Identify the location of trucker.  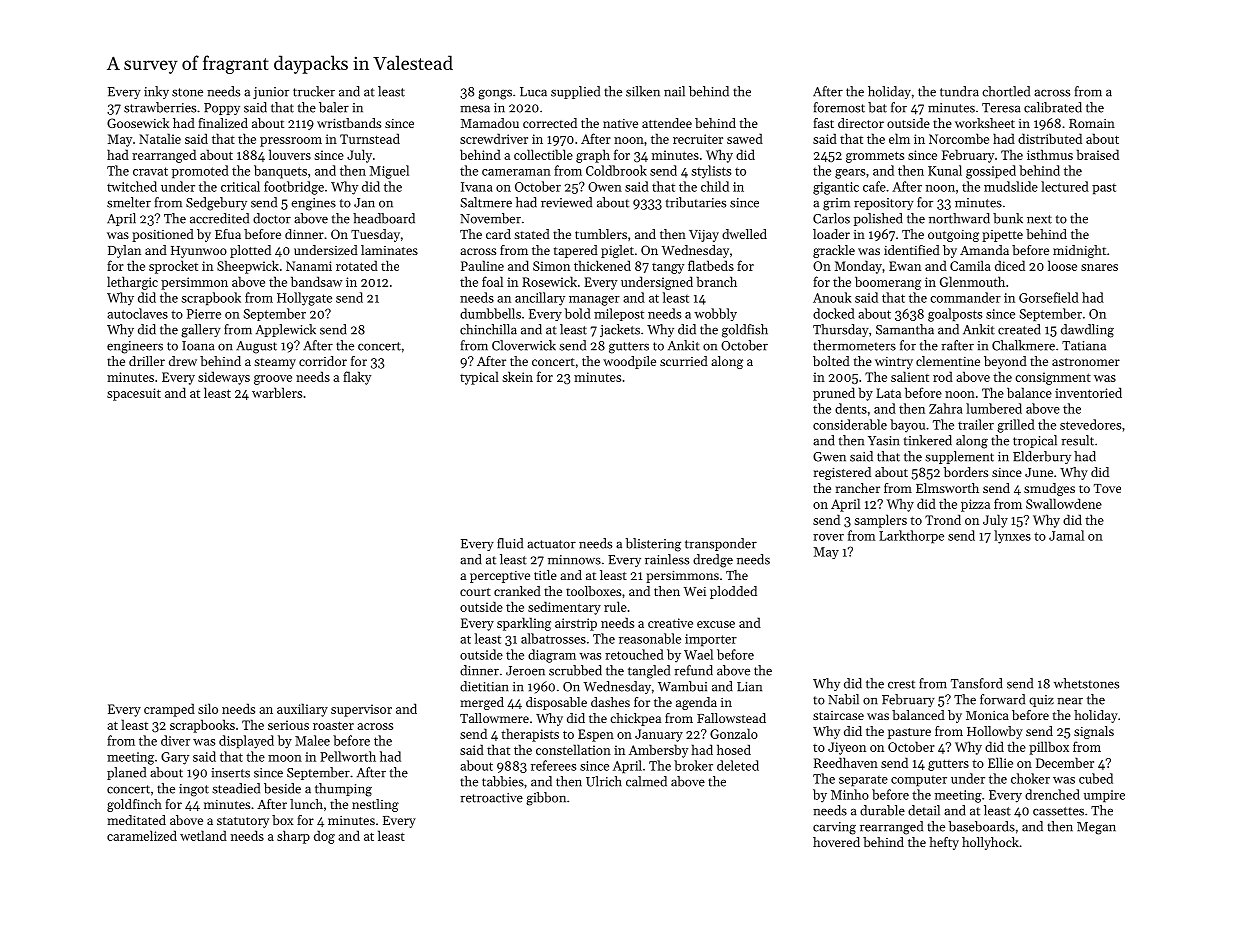
(314, 91).
